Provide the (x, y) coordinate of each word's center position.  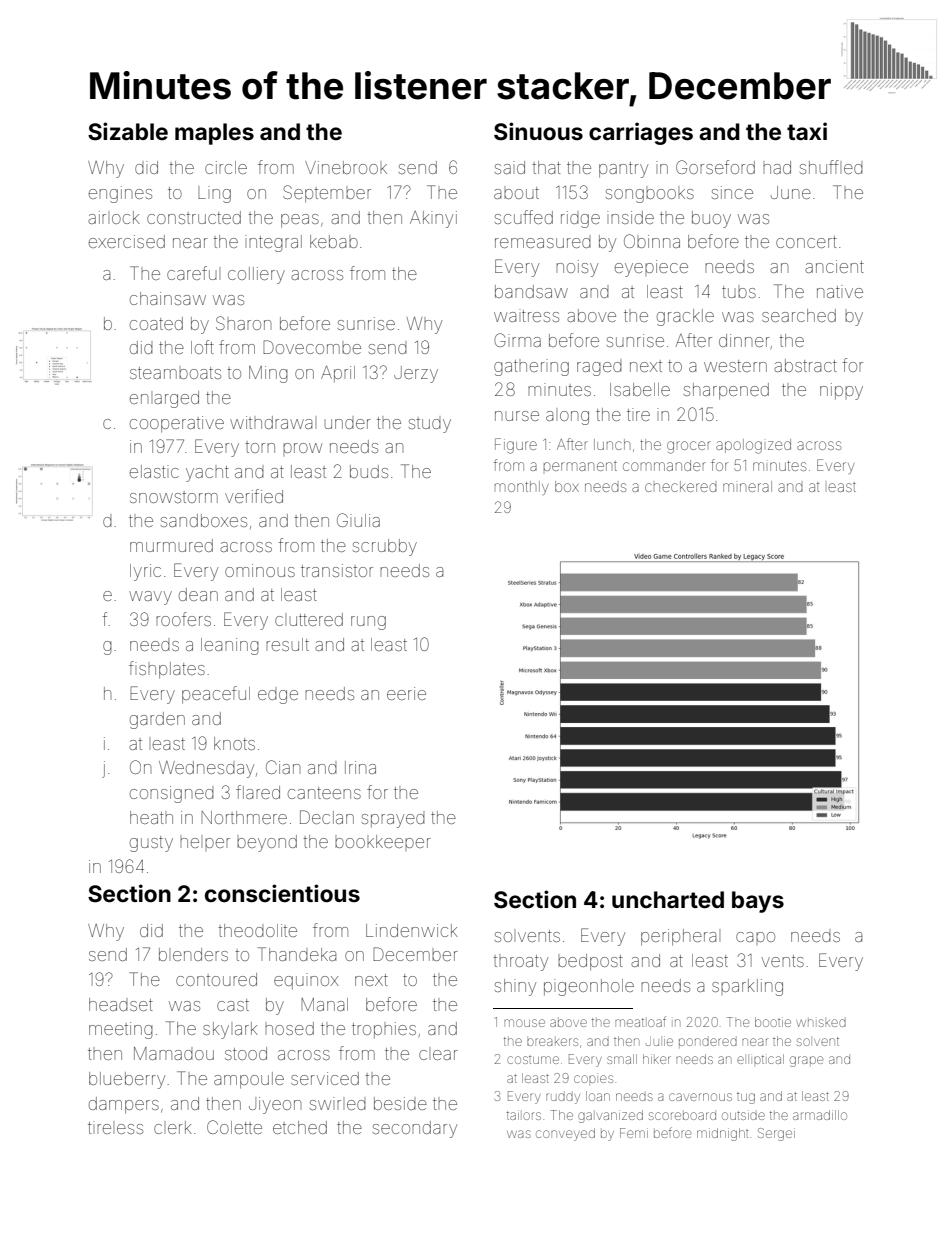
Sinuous (538, 131)
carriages (641, 133)
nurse (517, 416)
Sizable (128, 131)
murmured (171, 545)
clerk (173, 1127)
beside (400, 1103)
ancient (834, 266)
